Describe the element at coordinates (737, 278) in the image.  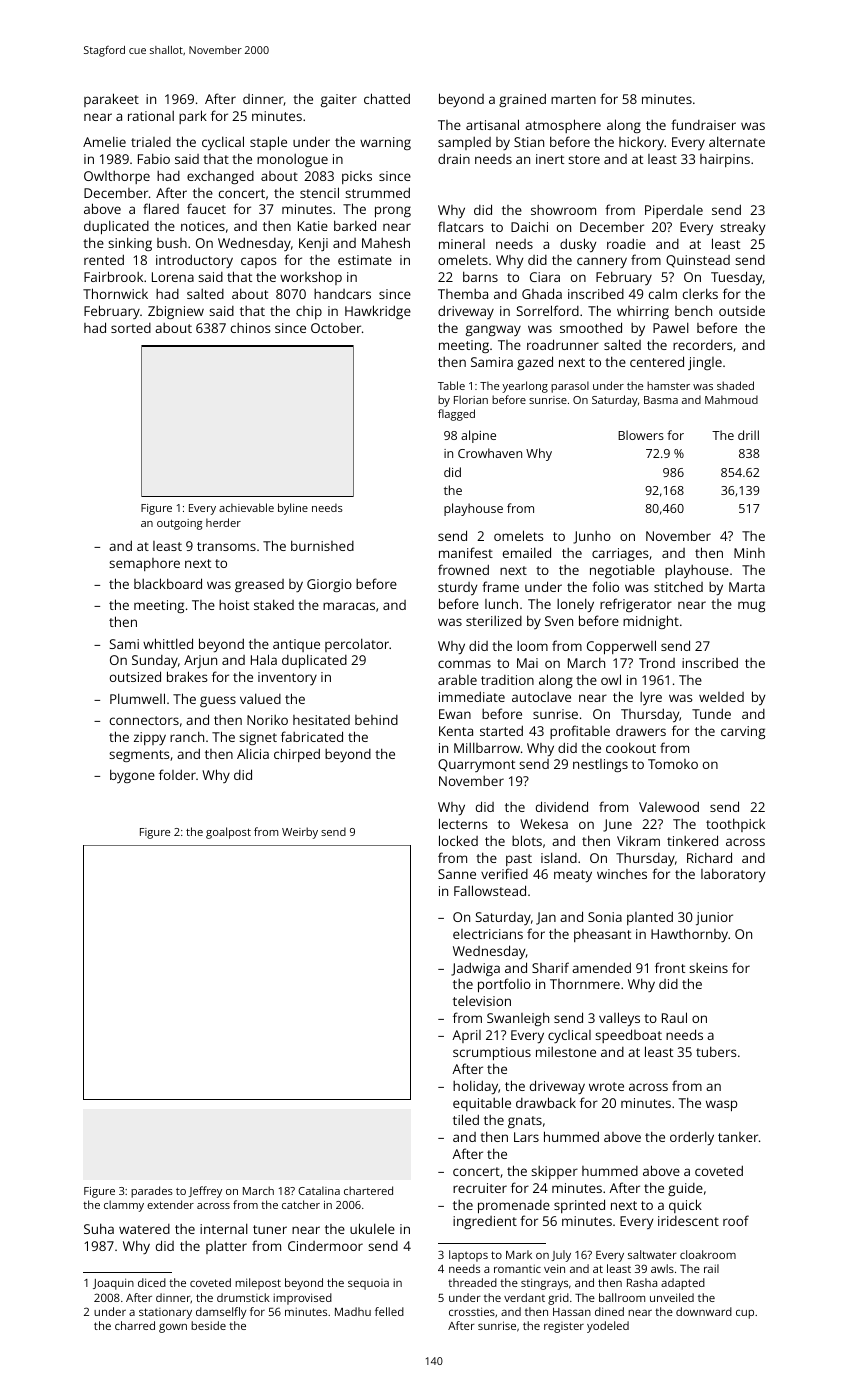
I see `Tuesday` at that location.
